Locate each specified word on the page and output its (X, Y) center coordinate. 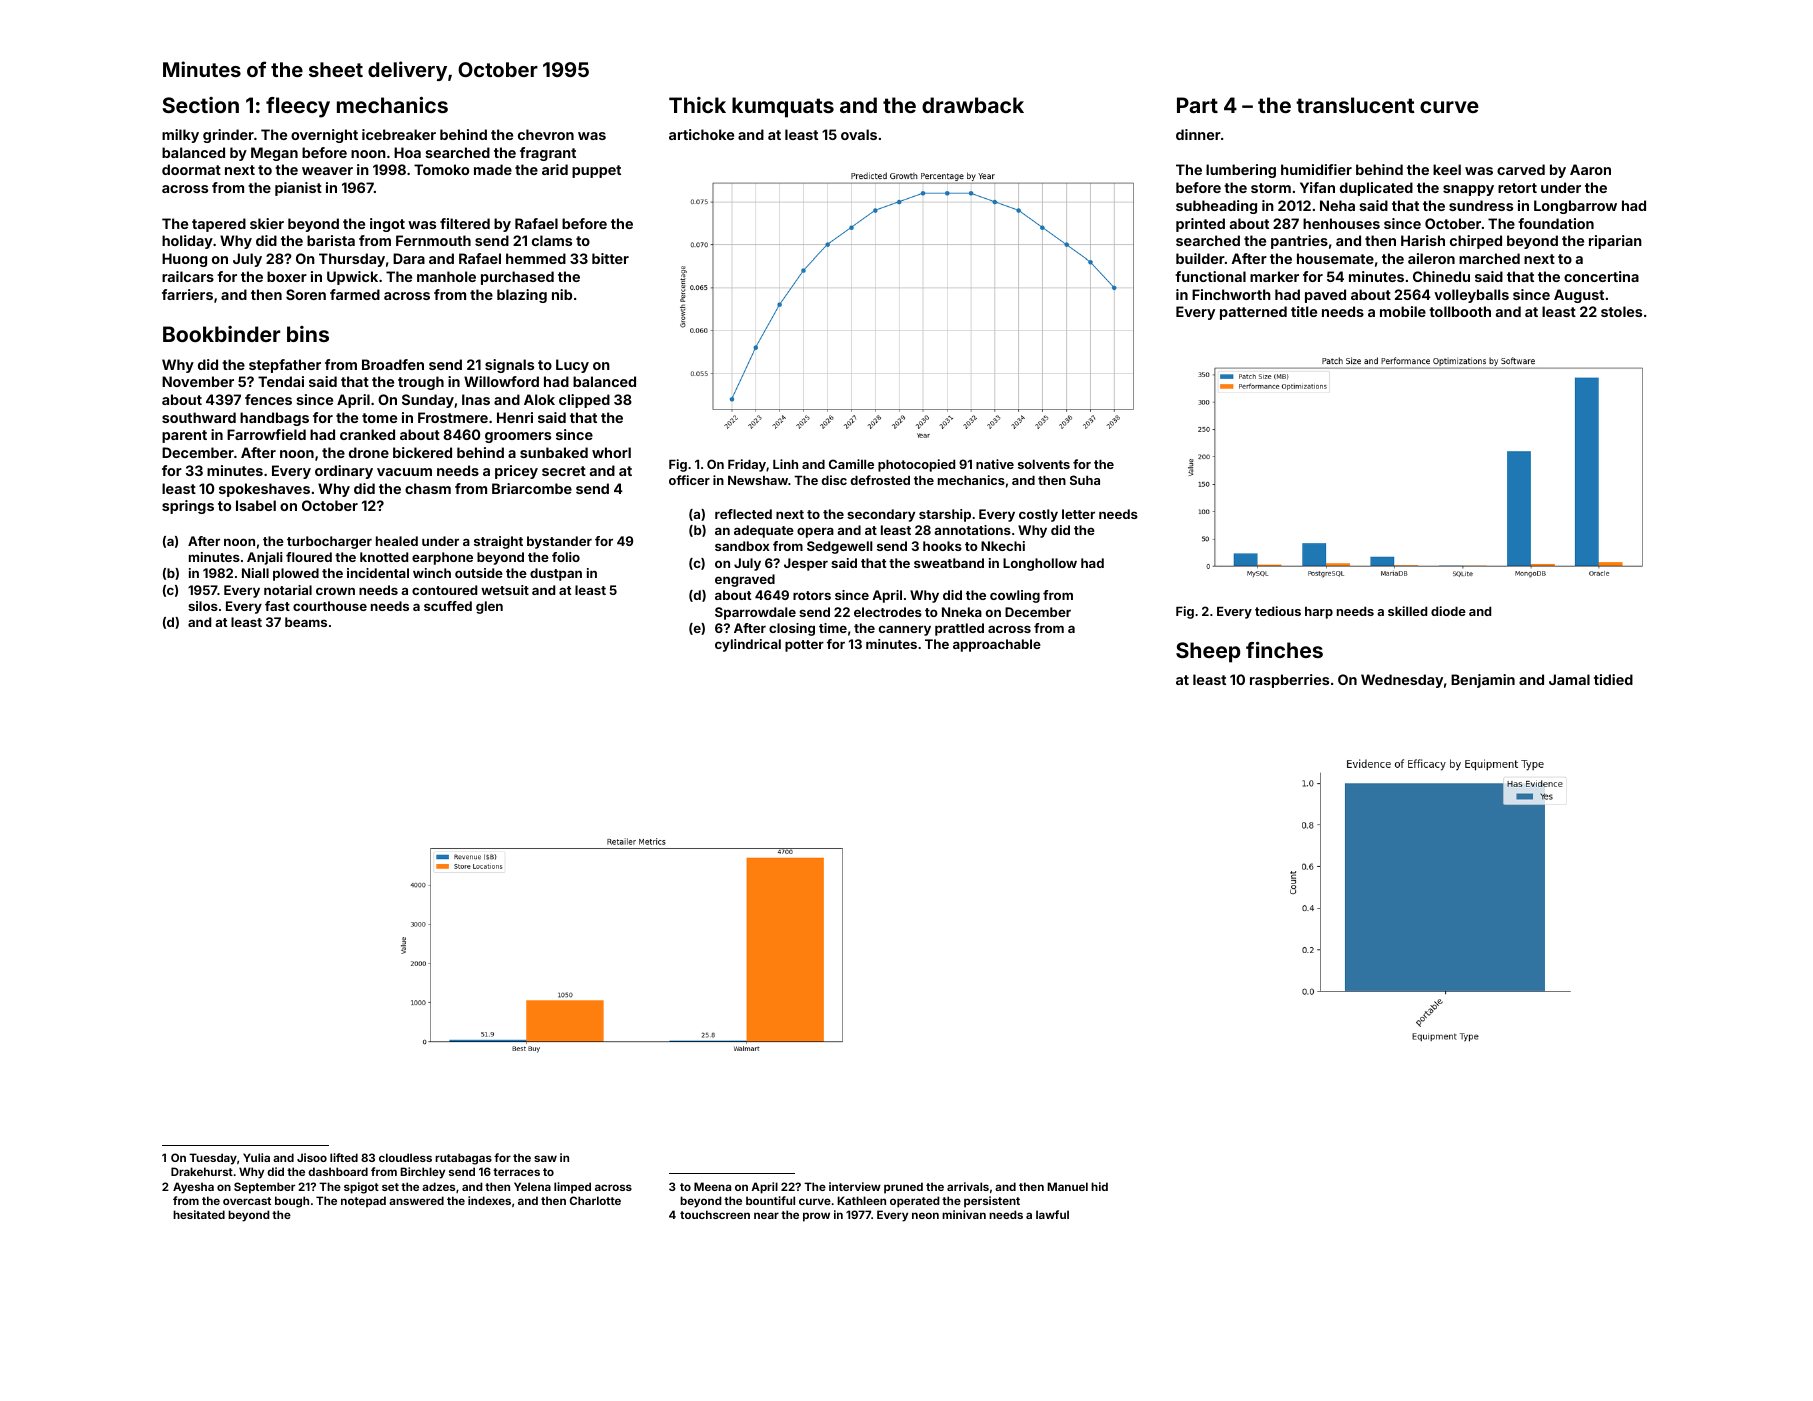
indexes (489, 1200)
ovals (859, 134)
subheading (1216, 207)
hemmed (536, 258)
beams (306, 622)
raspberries (1289, 681)
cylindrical (748, 645)
